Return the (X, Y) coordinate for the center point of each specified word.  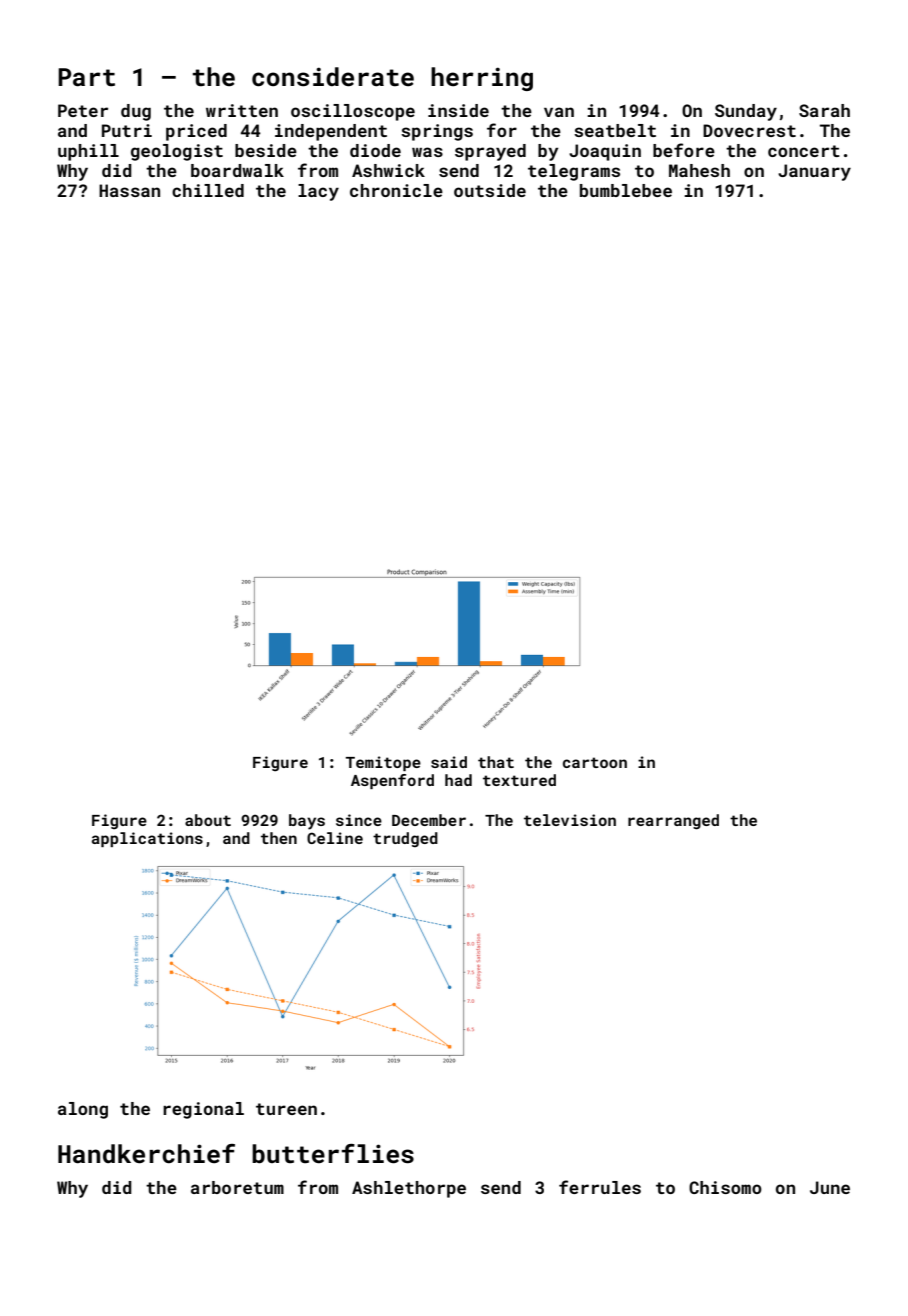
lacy (318, 192)
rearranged (673, 822)
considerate (333, 77)
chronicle (396, 190)
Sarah (824, 110)
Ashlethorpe (409, 1189)
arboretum (237, 1187)
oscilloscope (353, 112)
